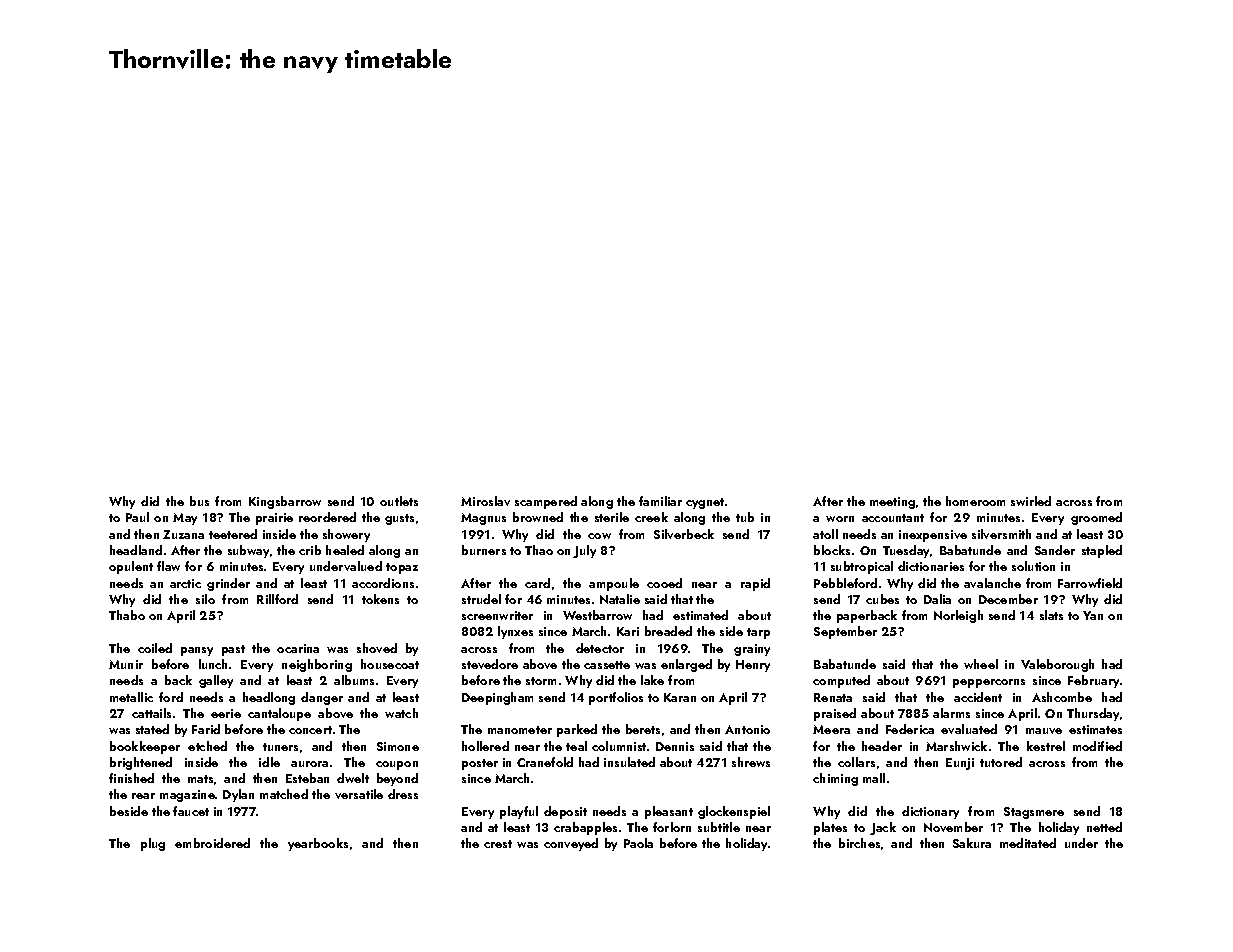  What do you see at coordinates (153, 844) in the screenshot?
I see `plug` at bounding box center [153, 844].
